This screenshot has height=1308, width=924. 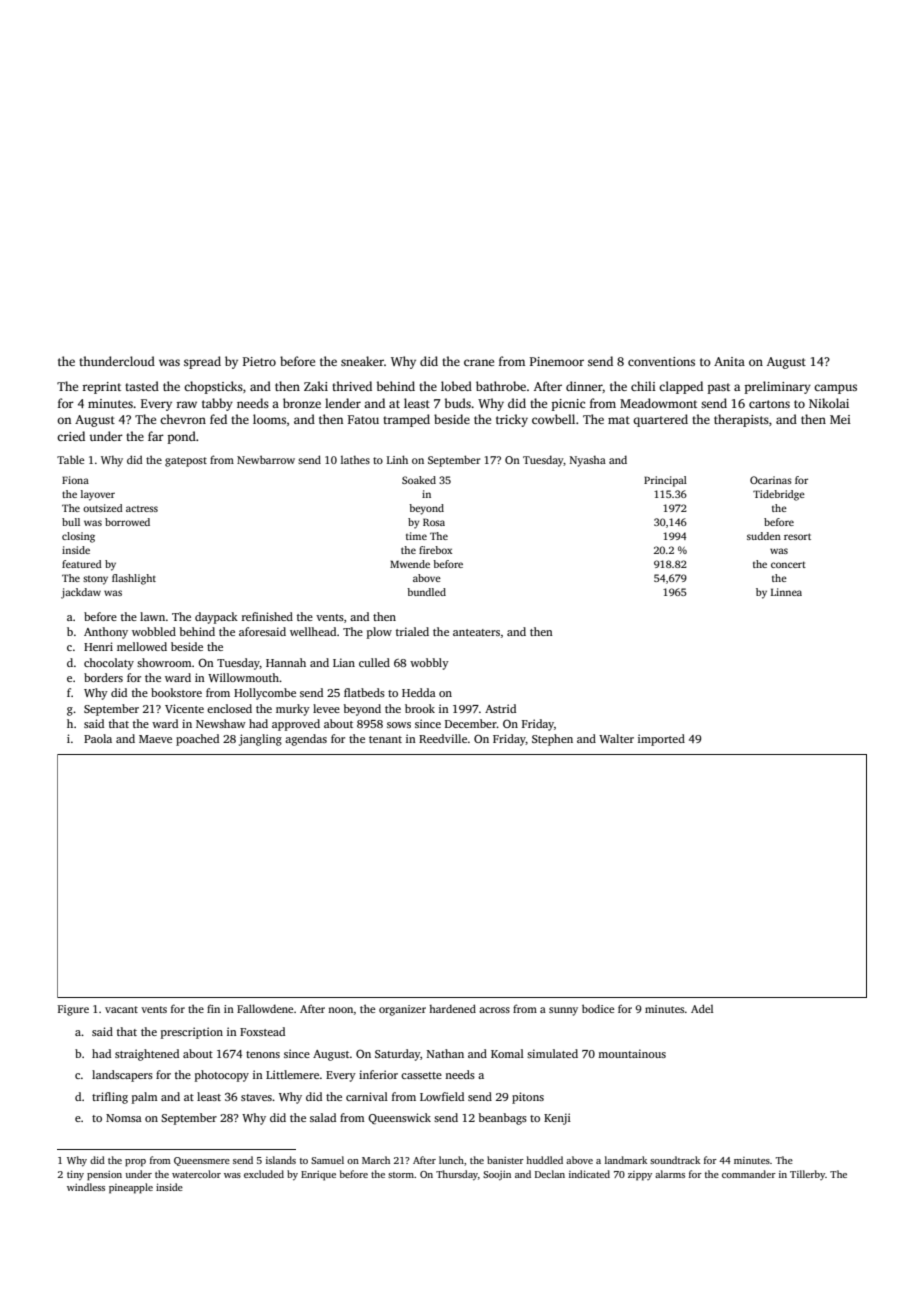 What do you see at coordinates (98, 738) in the screenshot?
I see `Paola` at bounding box center [98, 738].
